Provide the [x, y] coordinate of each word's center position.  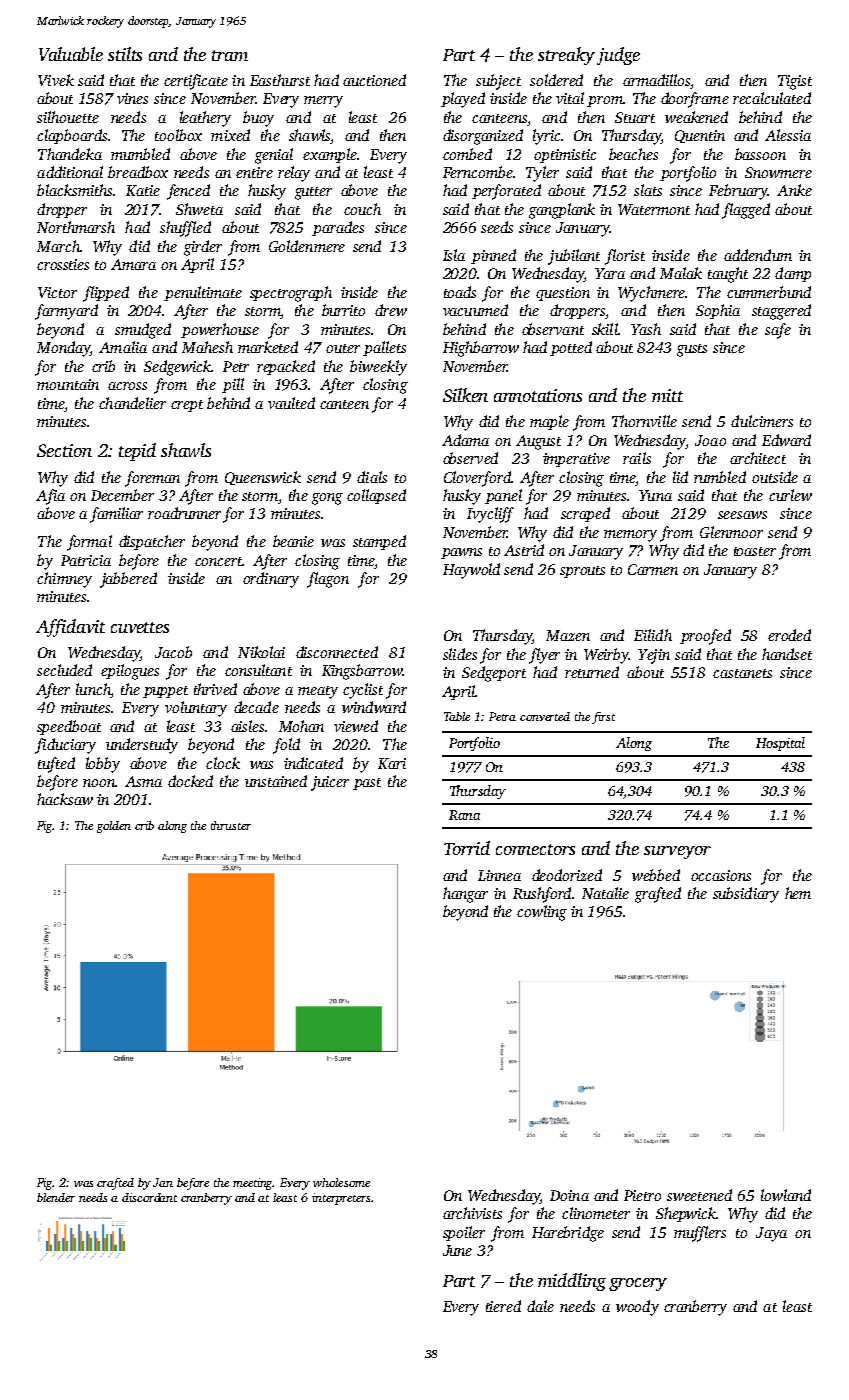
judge [618, 56]
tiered [503, 1306]
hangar [465, 895]
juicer [330, 783]
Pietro [642, 1195]
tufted [56, 765]
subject [498, 82]
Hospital [780, 744]
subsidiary [746, 895]
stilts [125, 54]
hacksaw [65, 799]
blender [56, 1197]
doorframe [695, 100]
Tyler [542, 174]
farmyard [66, 312]
